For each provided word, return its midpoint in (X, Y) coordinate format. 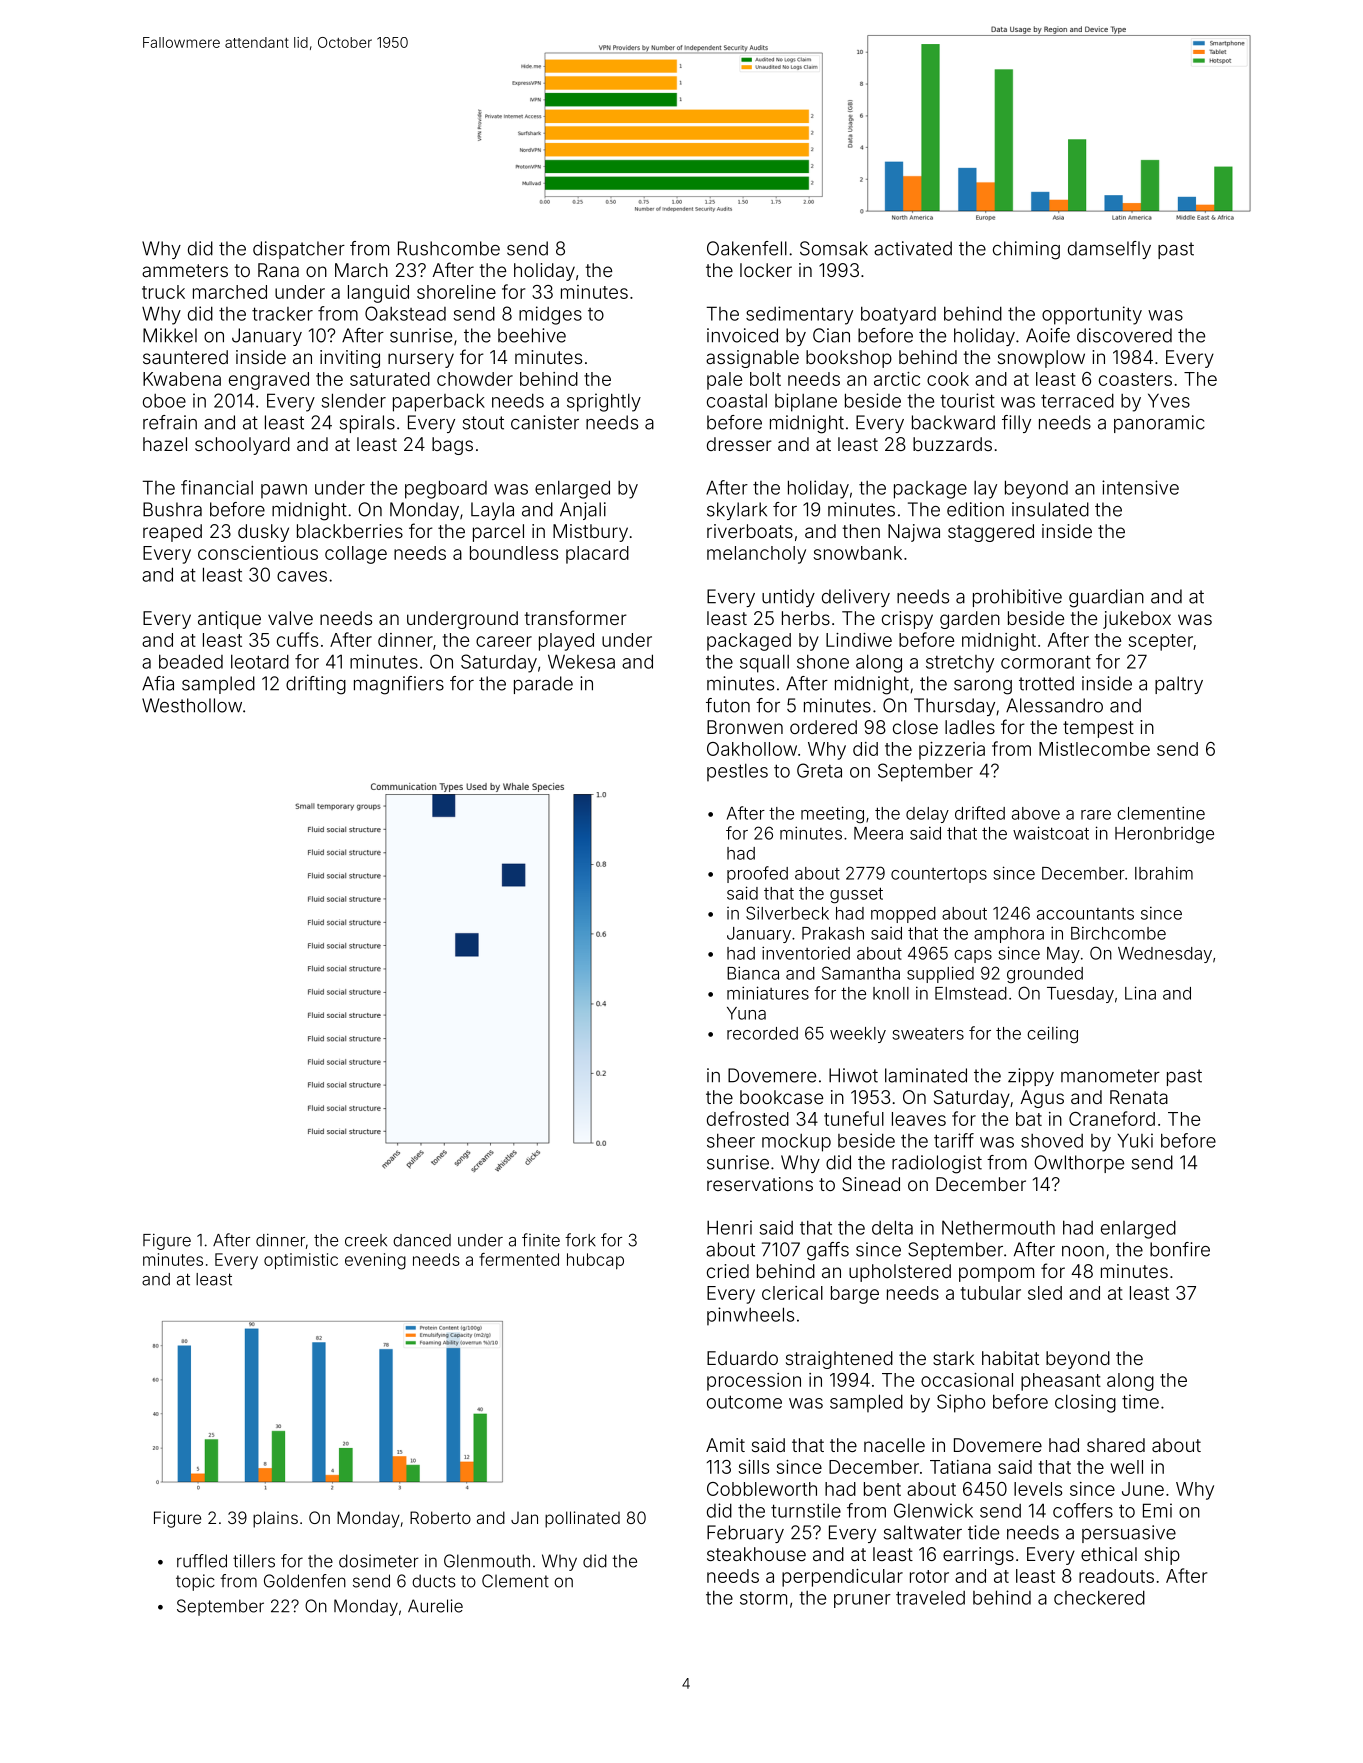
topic (195, 1582)
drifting (316, 685)
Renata (1139, 1097)
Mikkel (170, 335)
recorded (762, 1033)
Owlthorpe (1079, 1164)
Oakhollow (752, 749)
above (1036, 813)
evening (375, 1261)
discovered (1124, 335)
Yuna (746, 1013)
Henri (729, 1227)
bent (882, 1489)
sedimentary (799, 315)
